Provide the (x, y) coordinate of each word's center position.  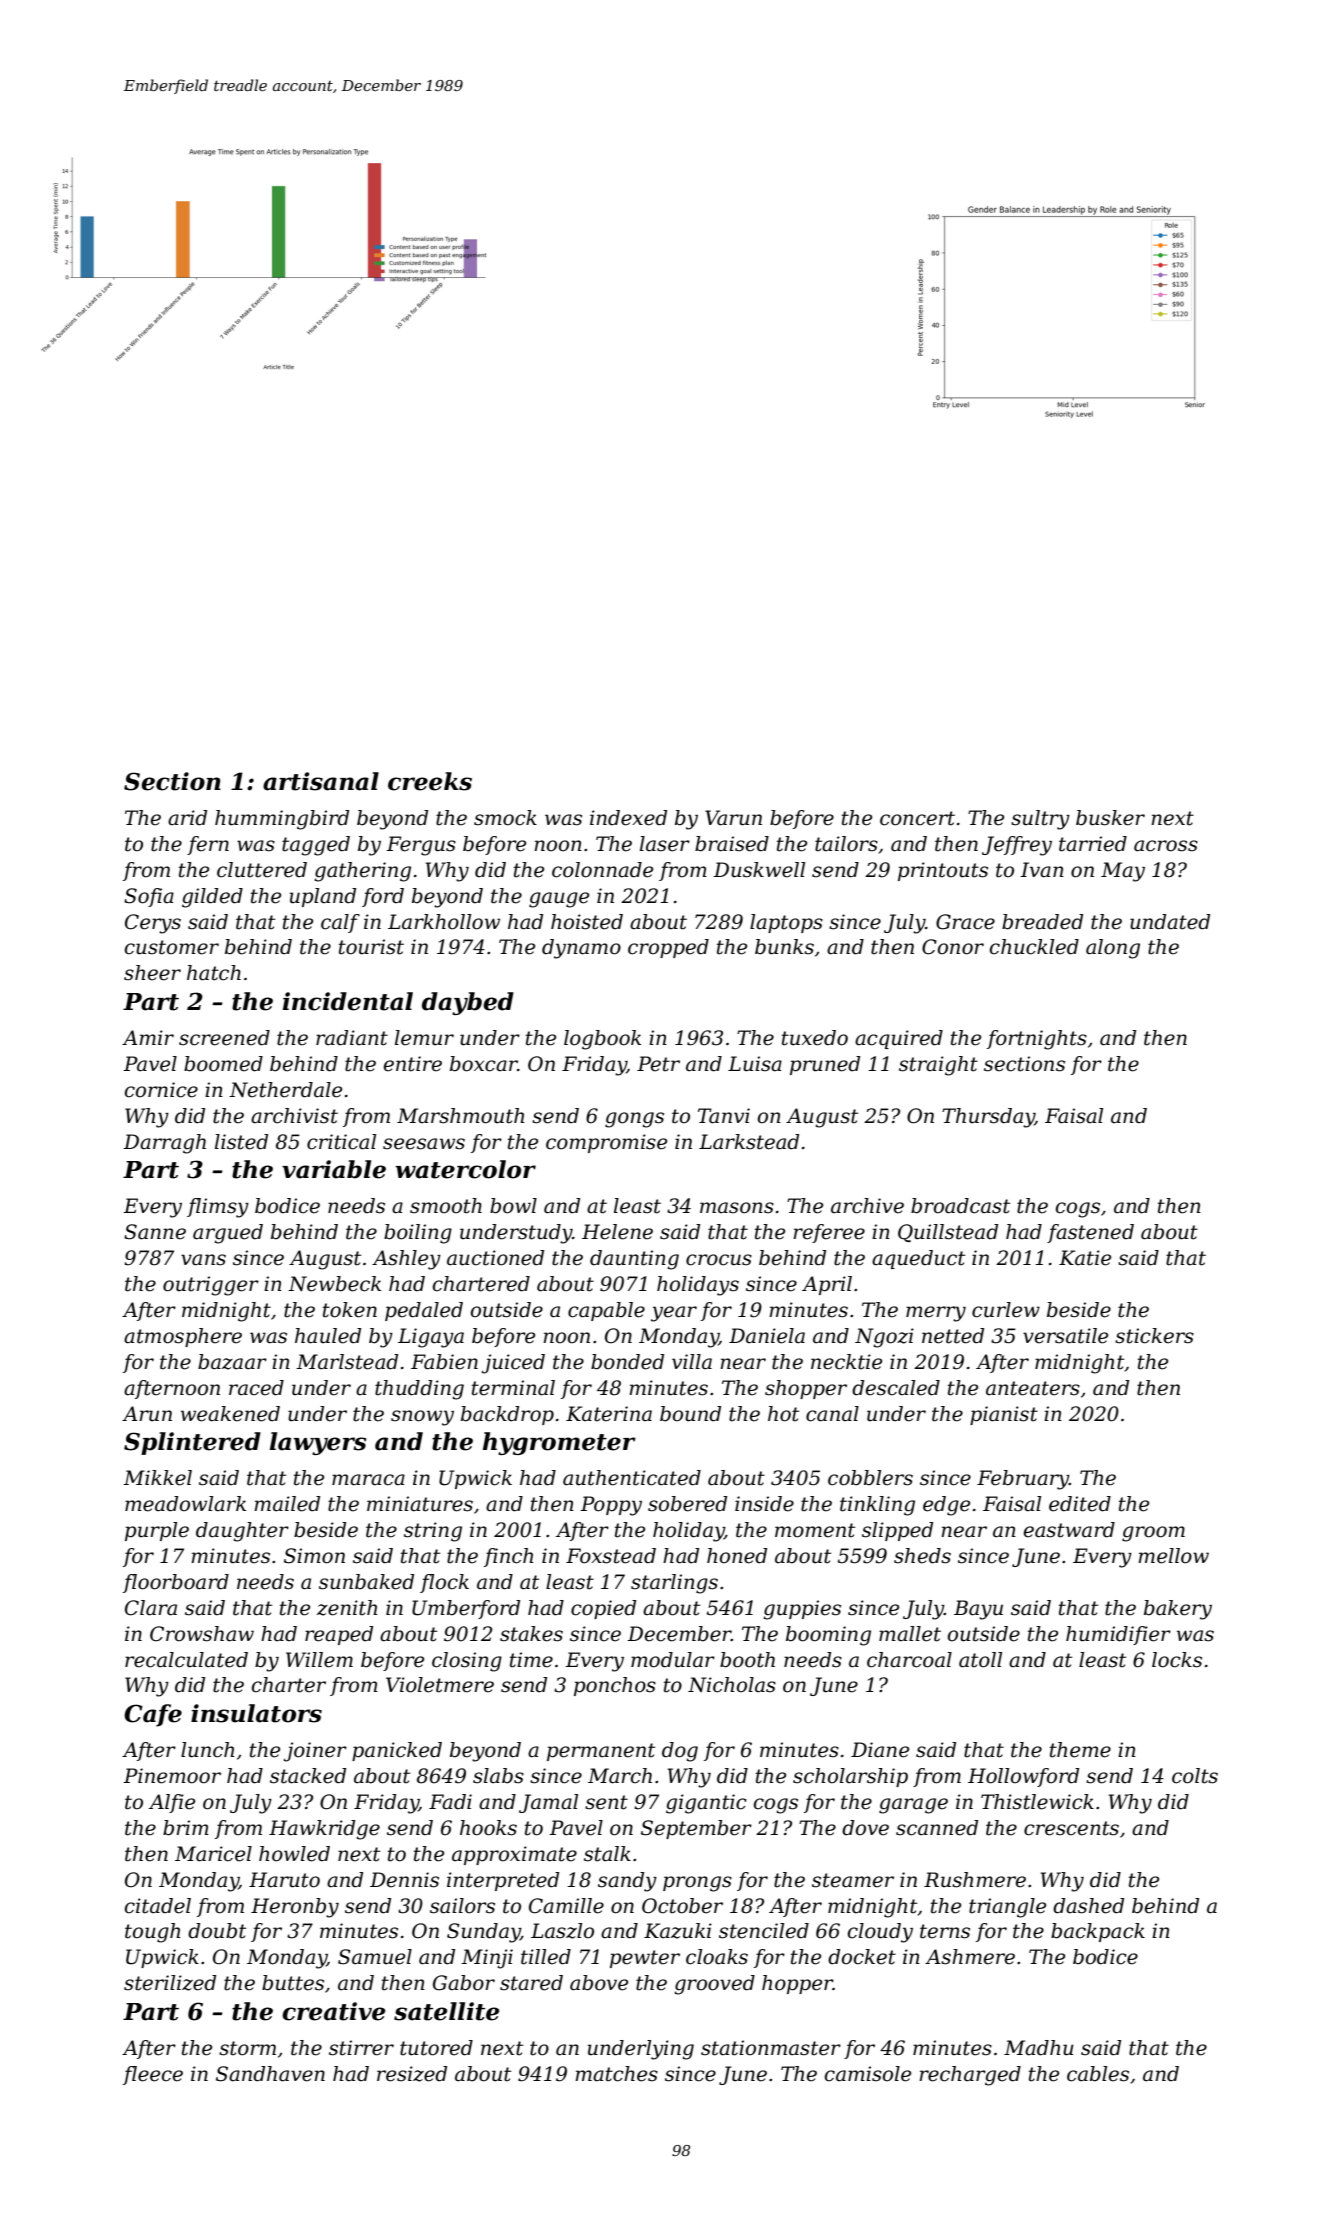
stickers (1154, 1336)
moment (815, 1530)
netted (953, 1336)
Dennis (404, 1880)
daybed (468, 1003)
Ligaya (431, 1338)
